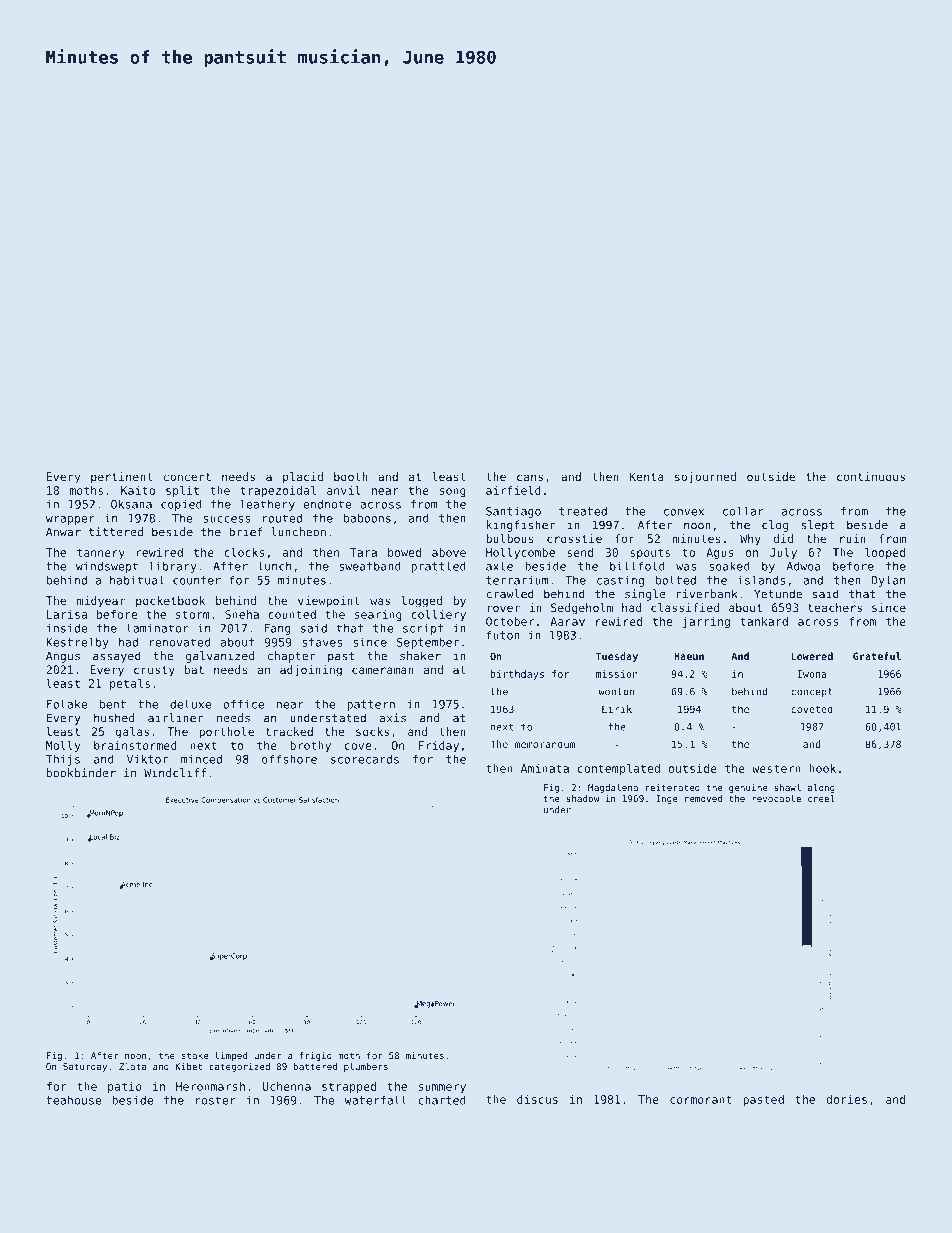 This screenshot has width=952, height=1233. What do you see at coordinates (811, 693) in the screenshot?
I see `concept` at bounding box center [811, 693].
